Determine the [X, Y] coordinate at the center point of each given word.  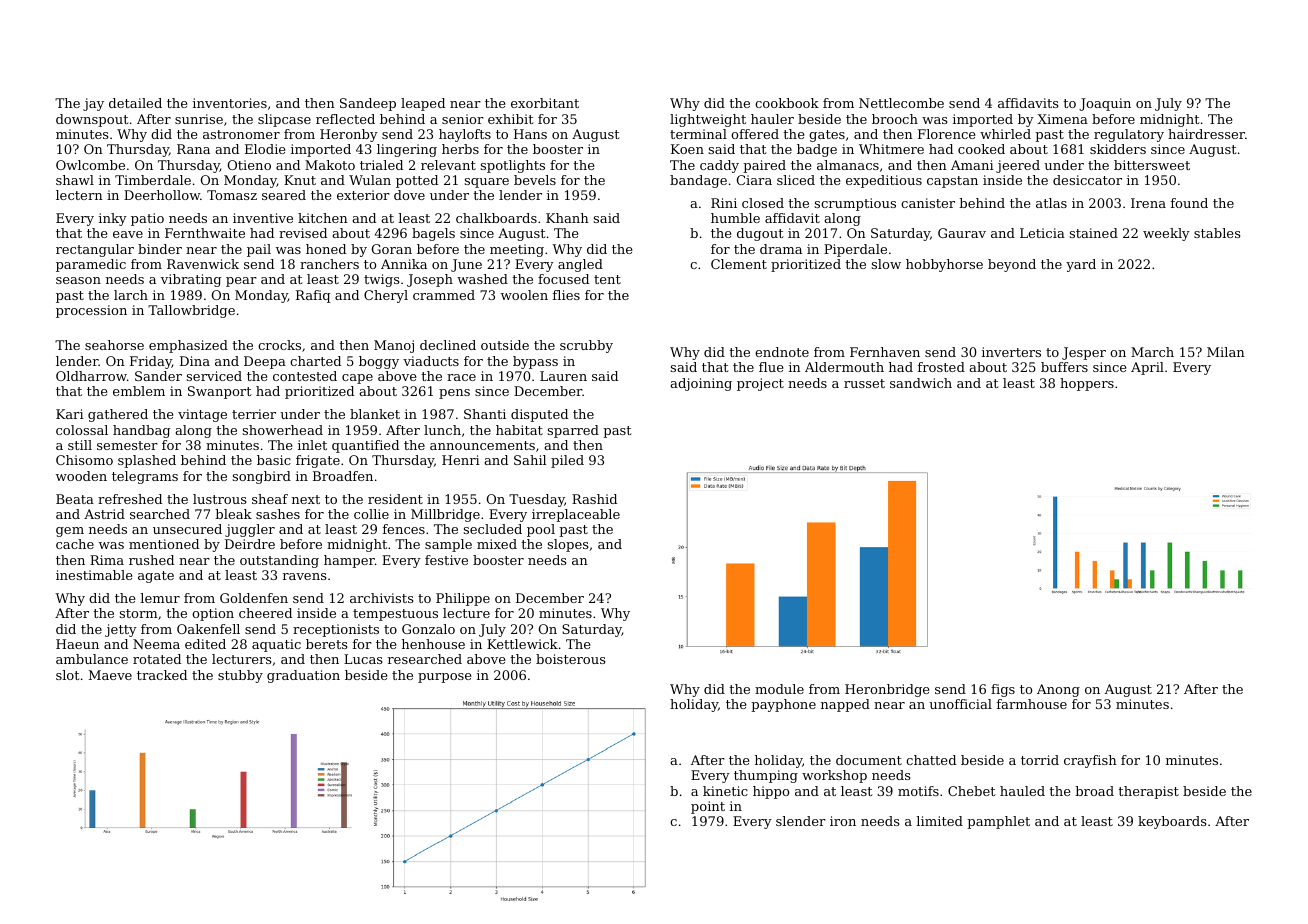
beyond [1012, 265]
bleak [233, 514]
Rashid [594, 499]
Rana [193, 149]
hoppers [1087, 384]
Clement [739, 264]
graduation [303, 676]
